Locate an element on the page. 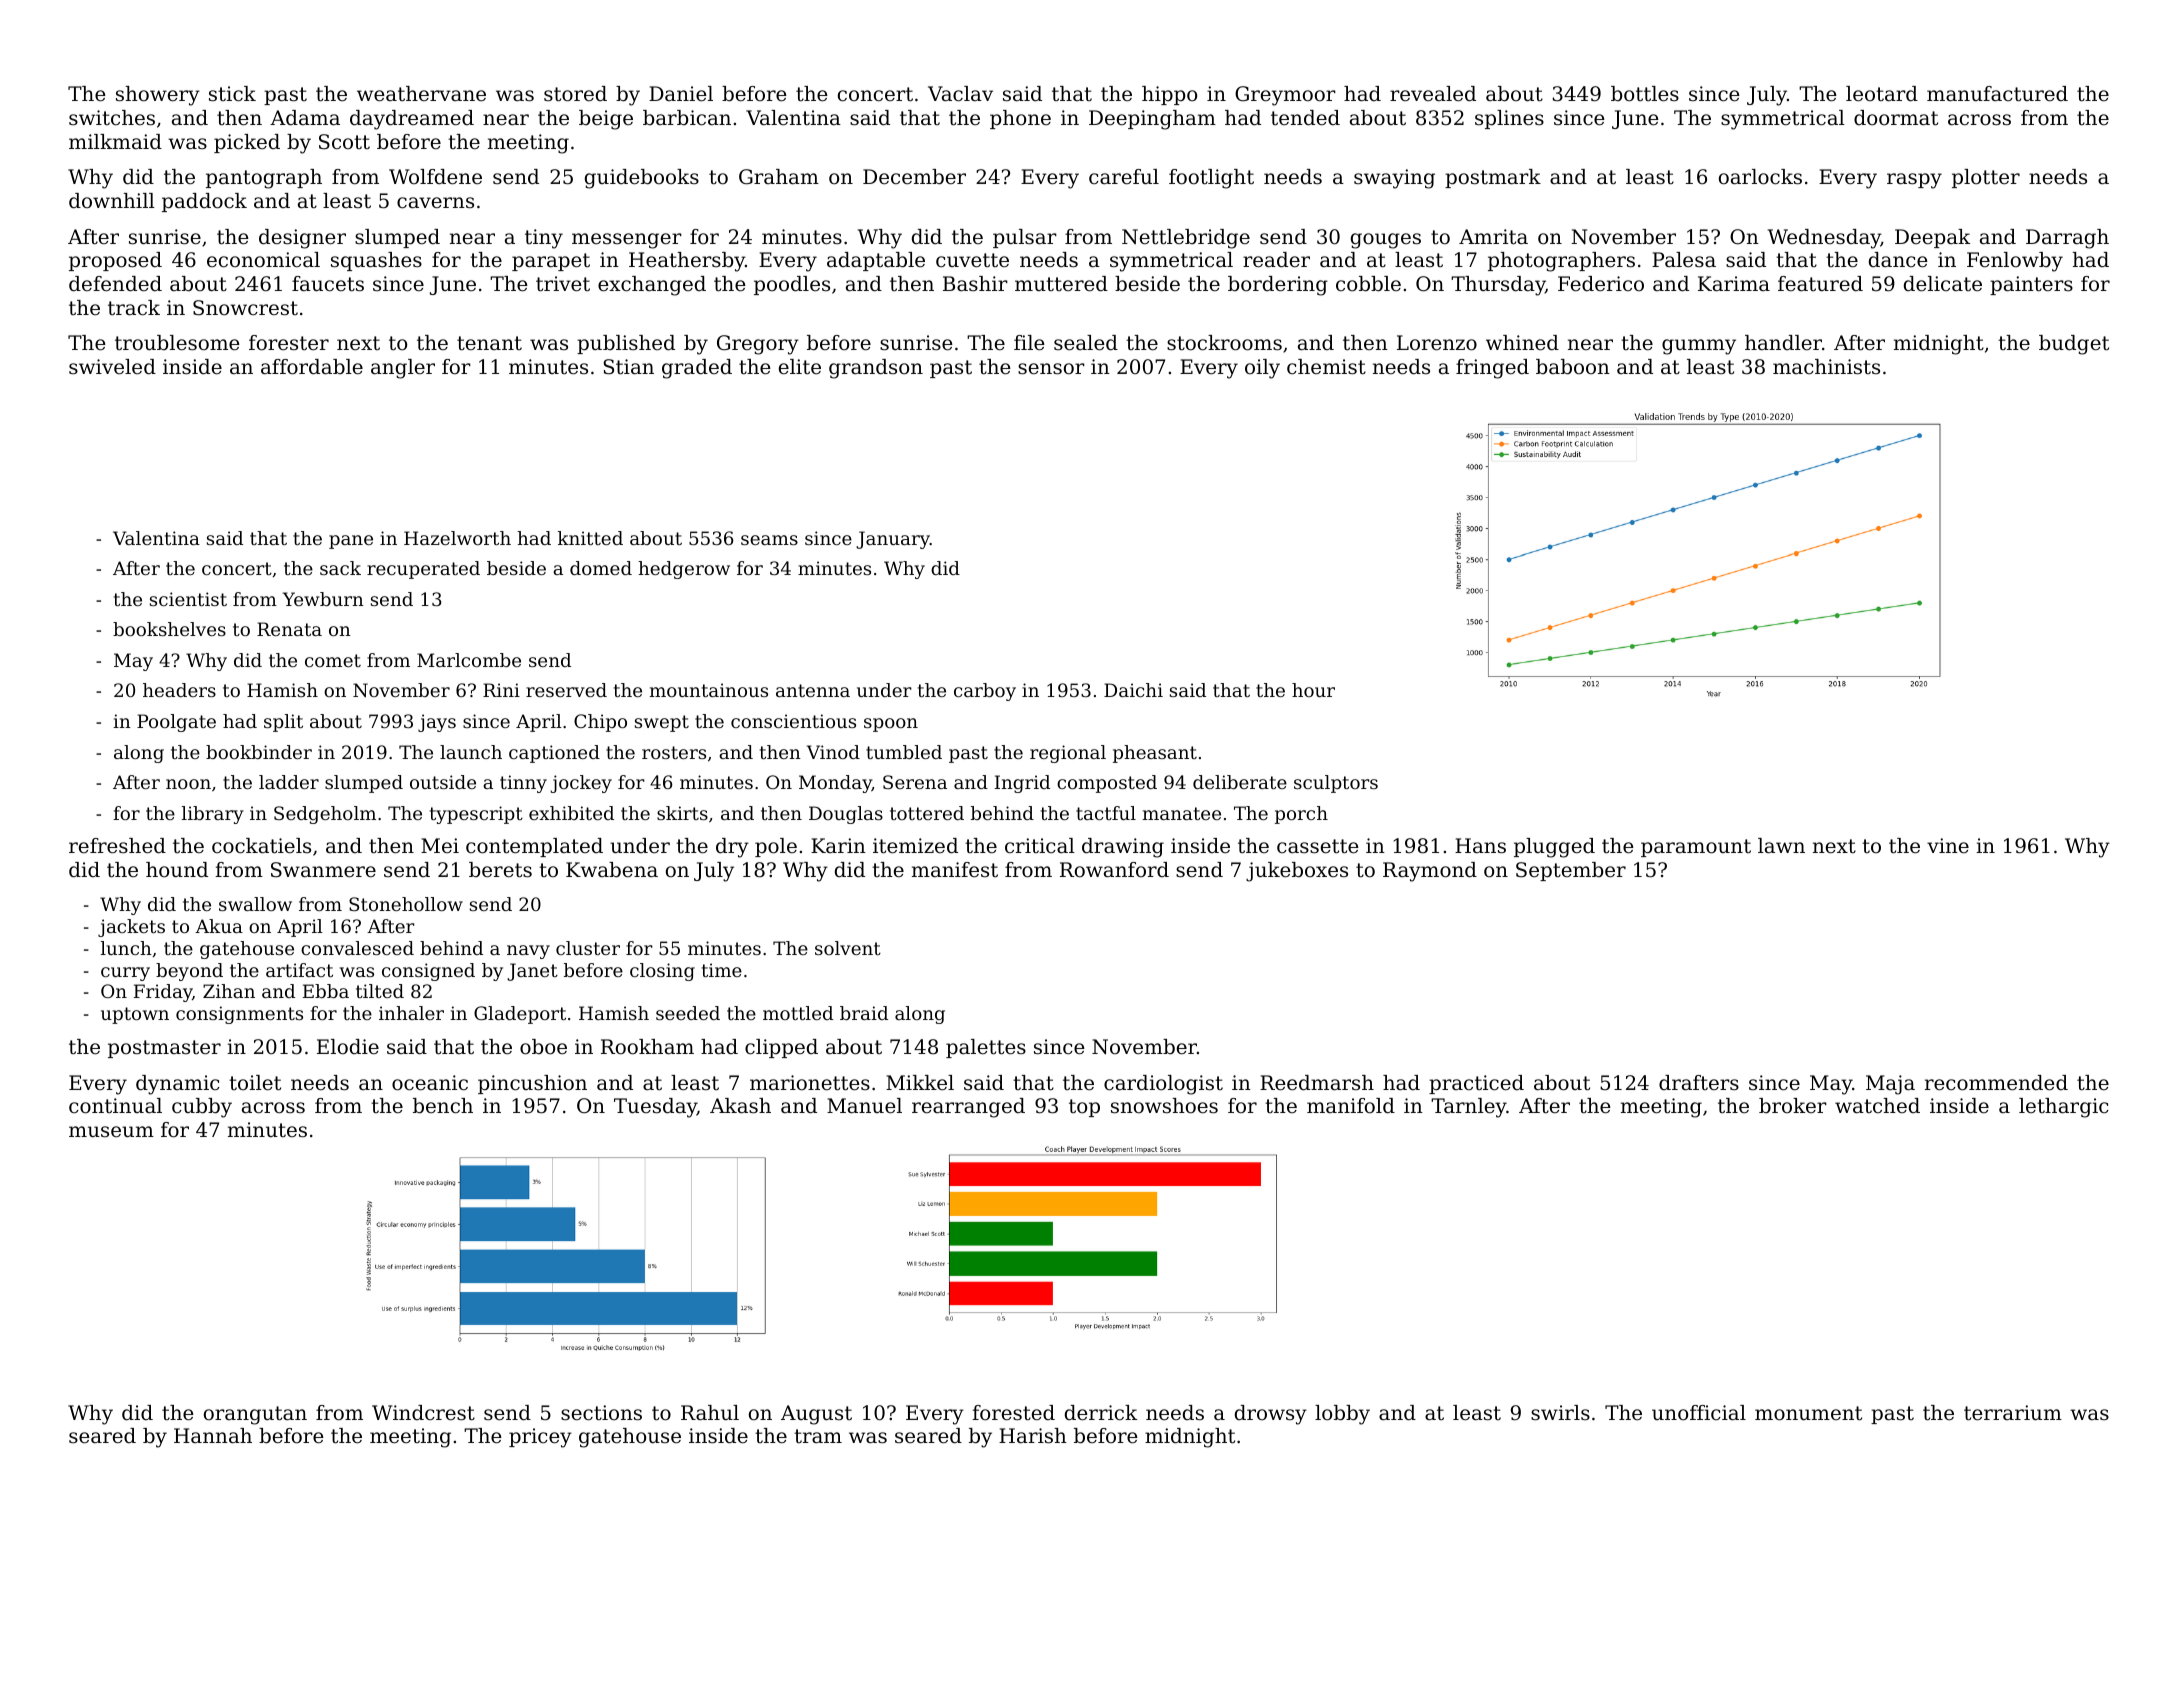 The width and height of the page is (2178, 1683). toilet is located at coordinates (255, 1083).
